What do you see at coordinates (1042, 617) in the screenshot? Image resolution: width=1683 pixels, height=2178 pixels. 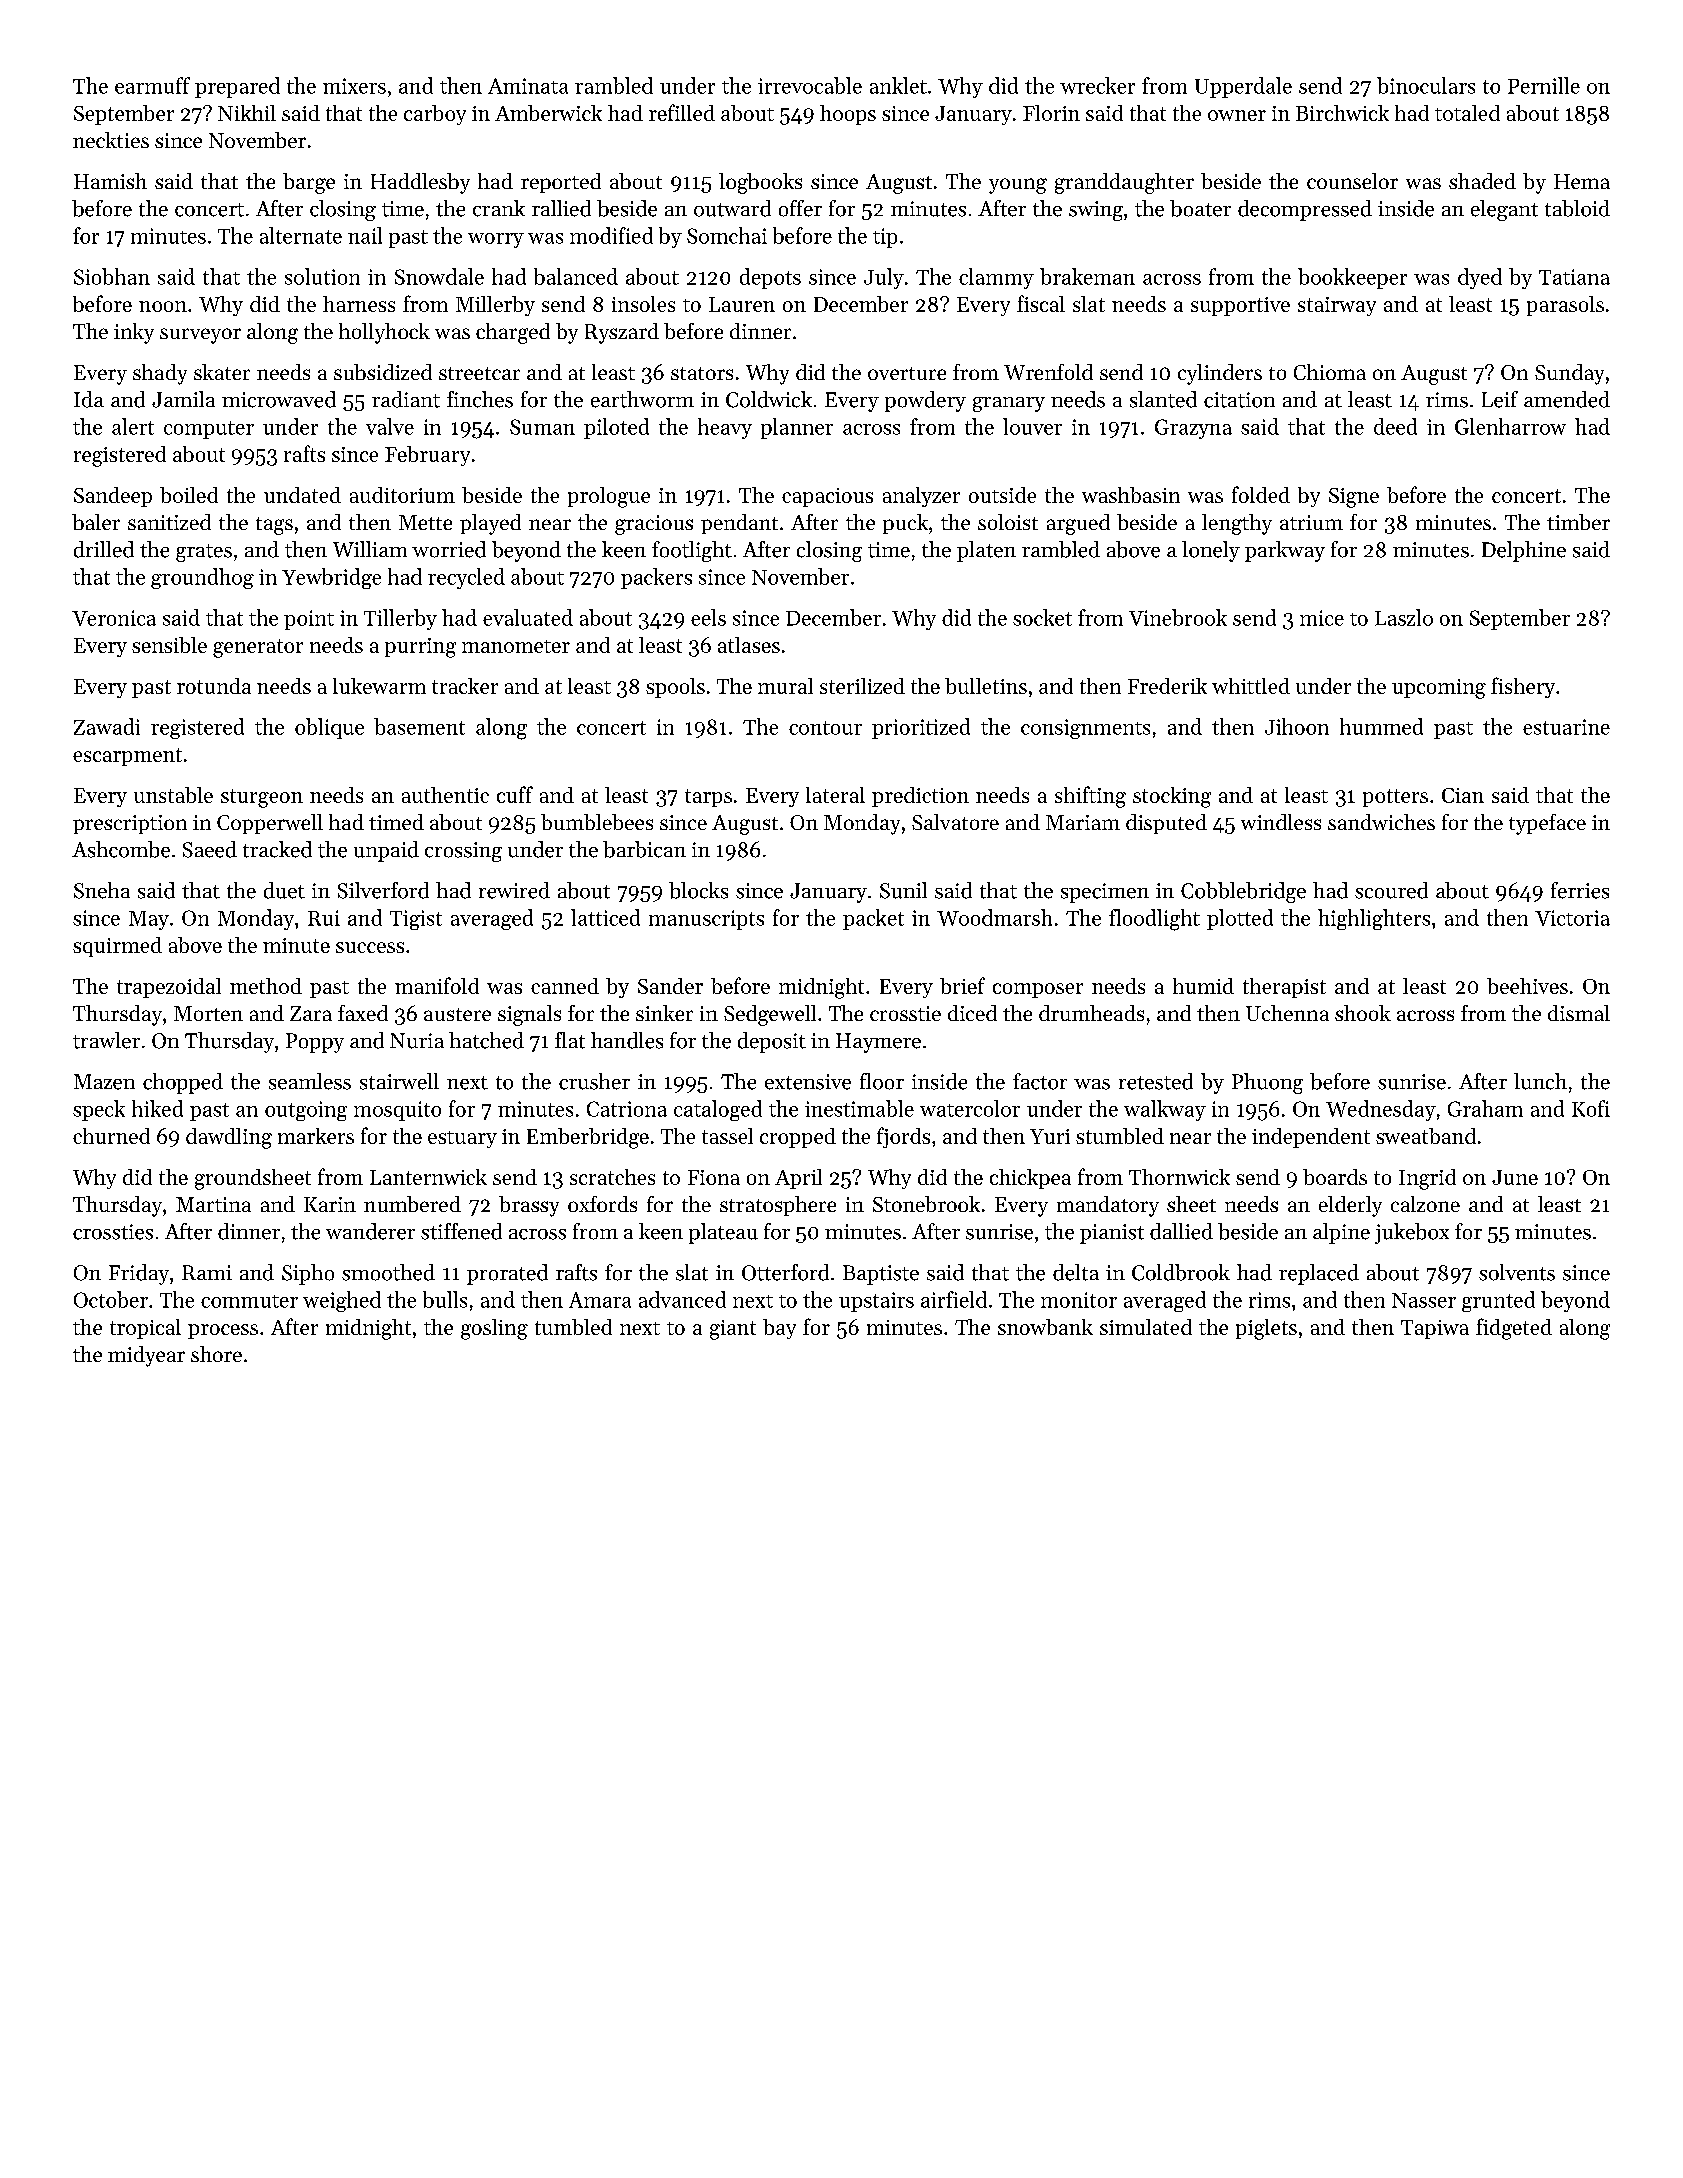 I see `socket` at bounding box center [1042, 617].
